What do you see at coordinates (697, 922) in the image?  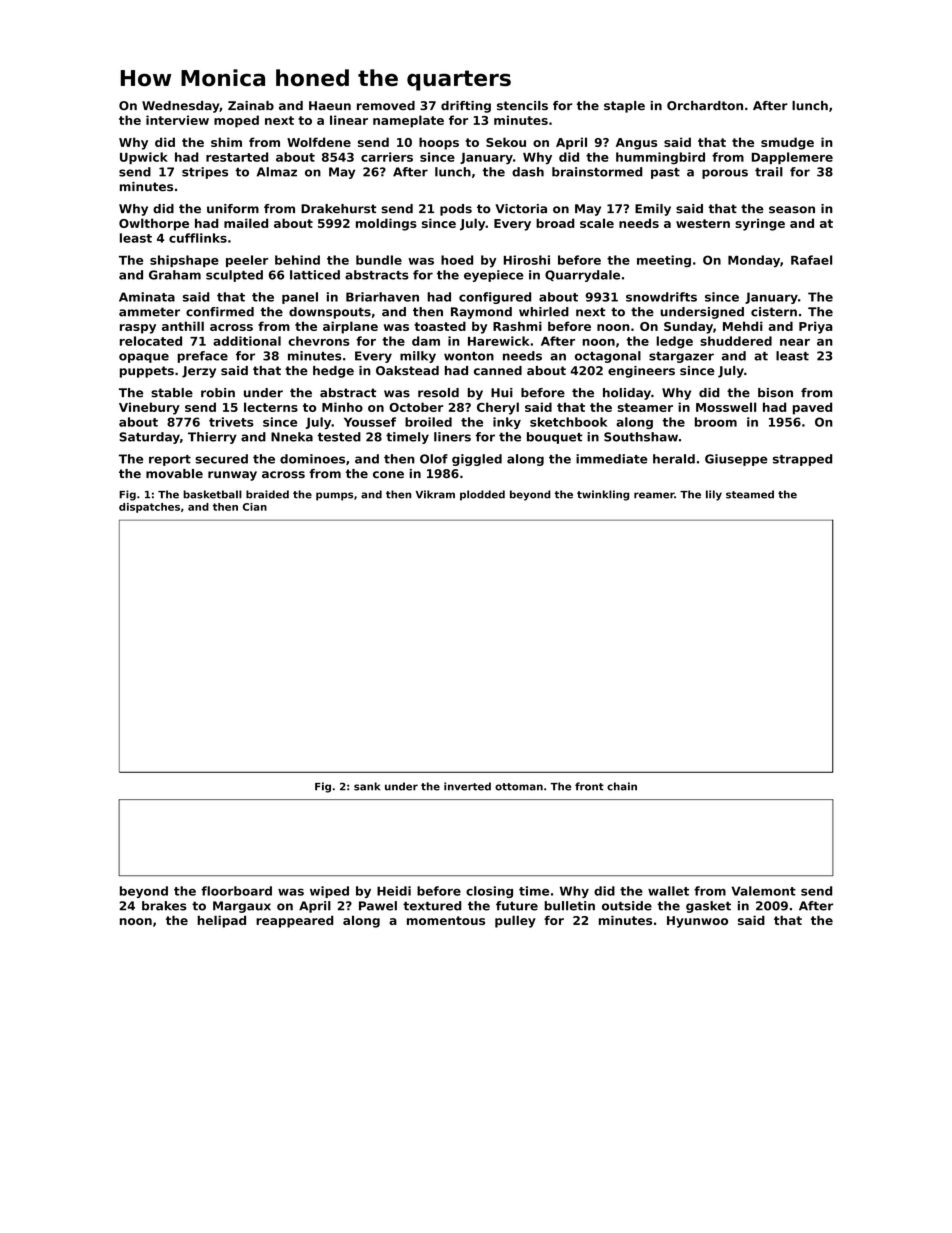 I see `Hyunwoo` at bounding box center [697, 922].
